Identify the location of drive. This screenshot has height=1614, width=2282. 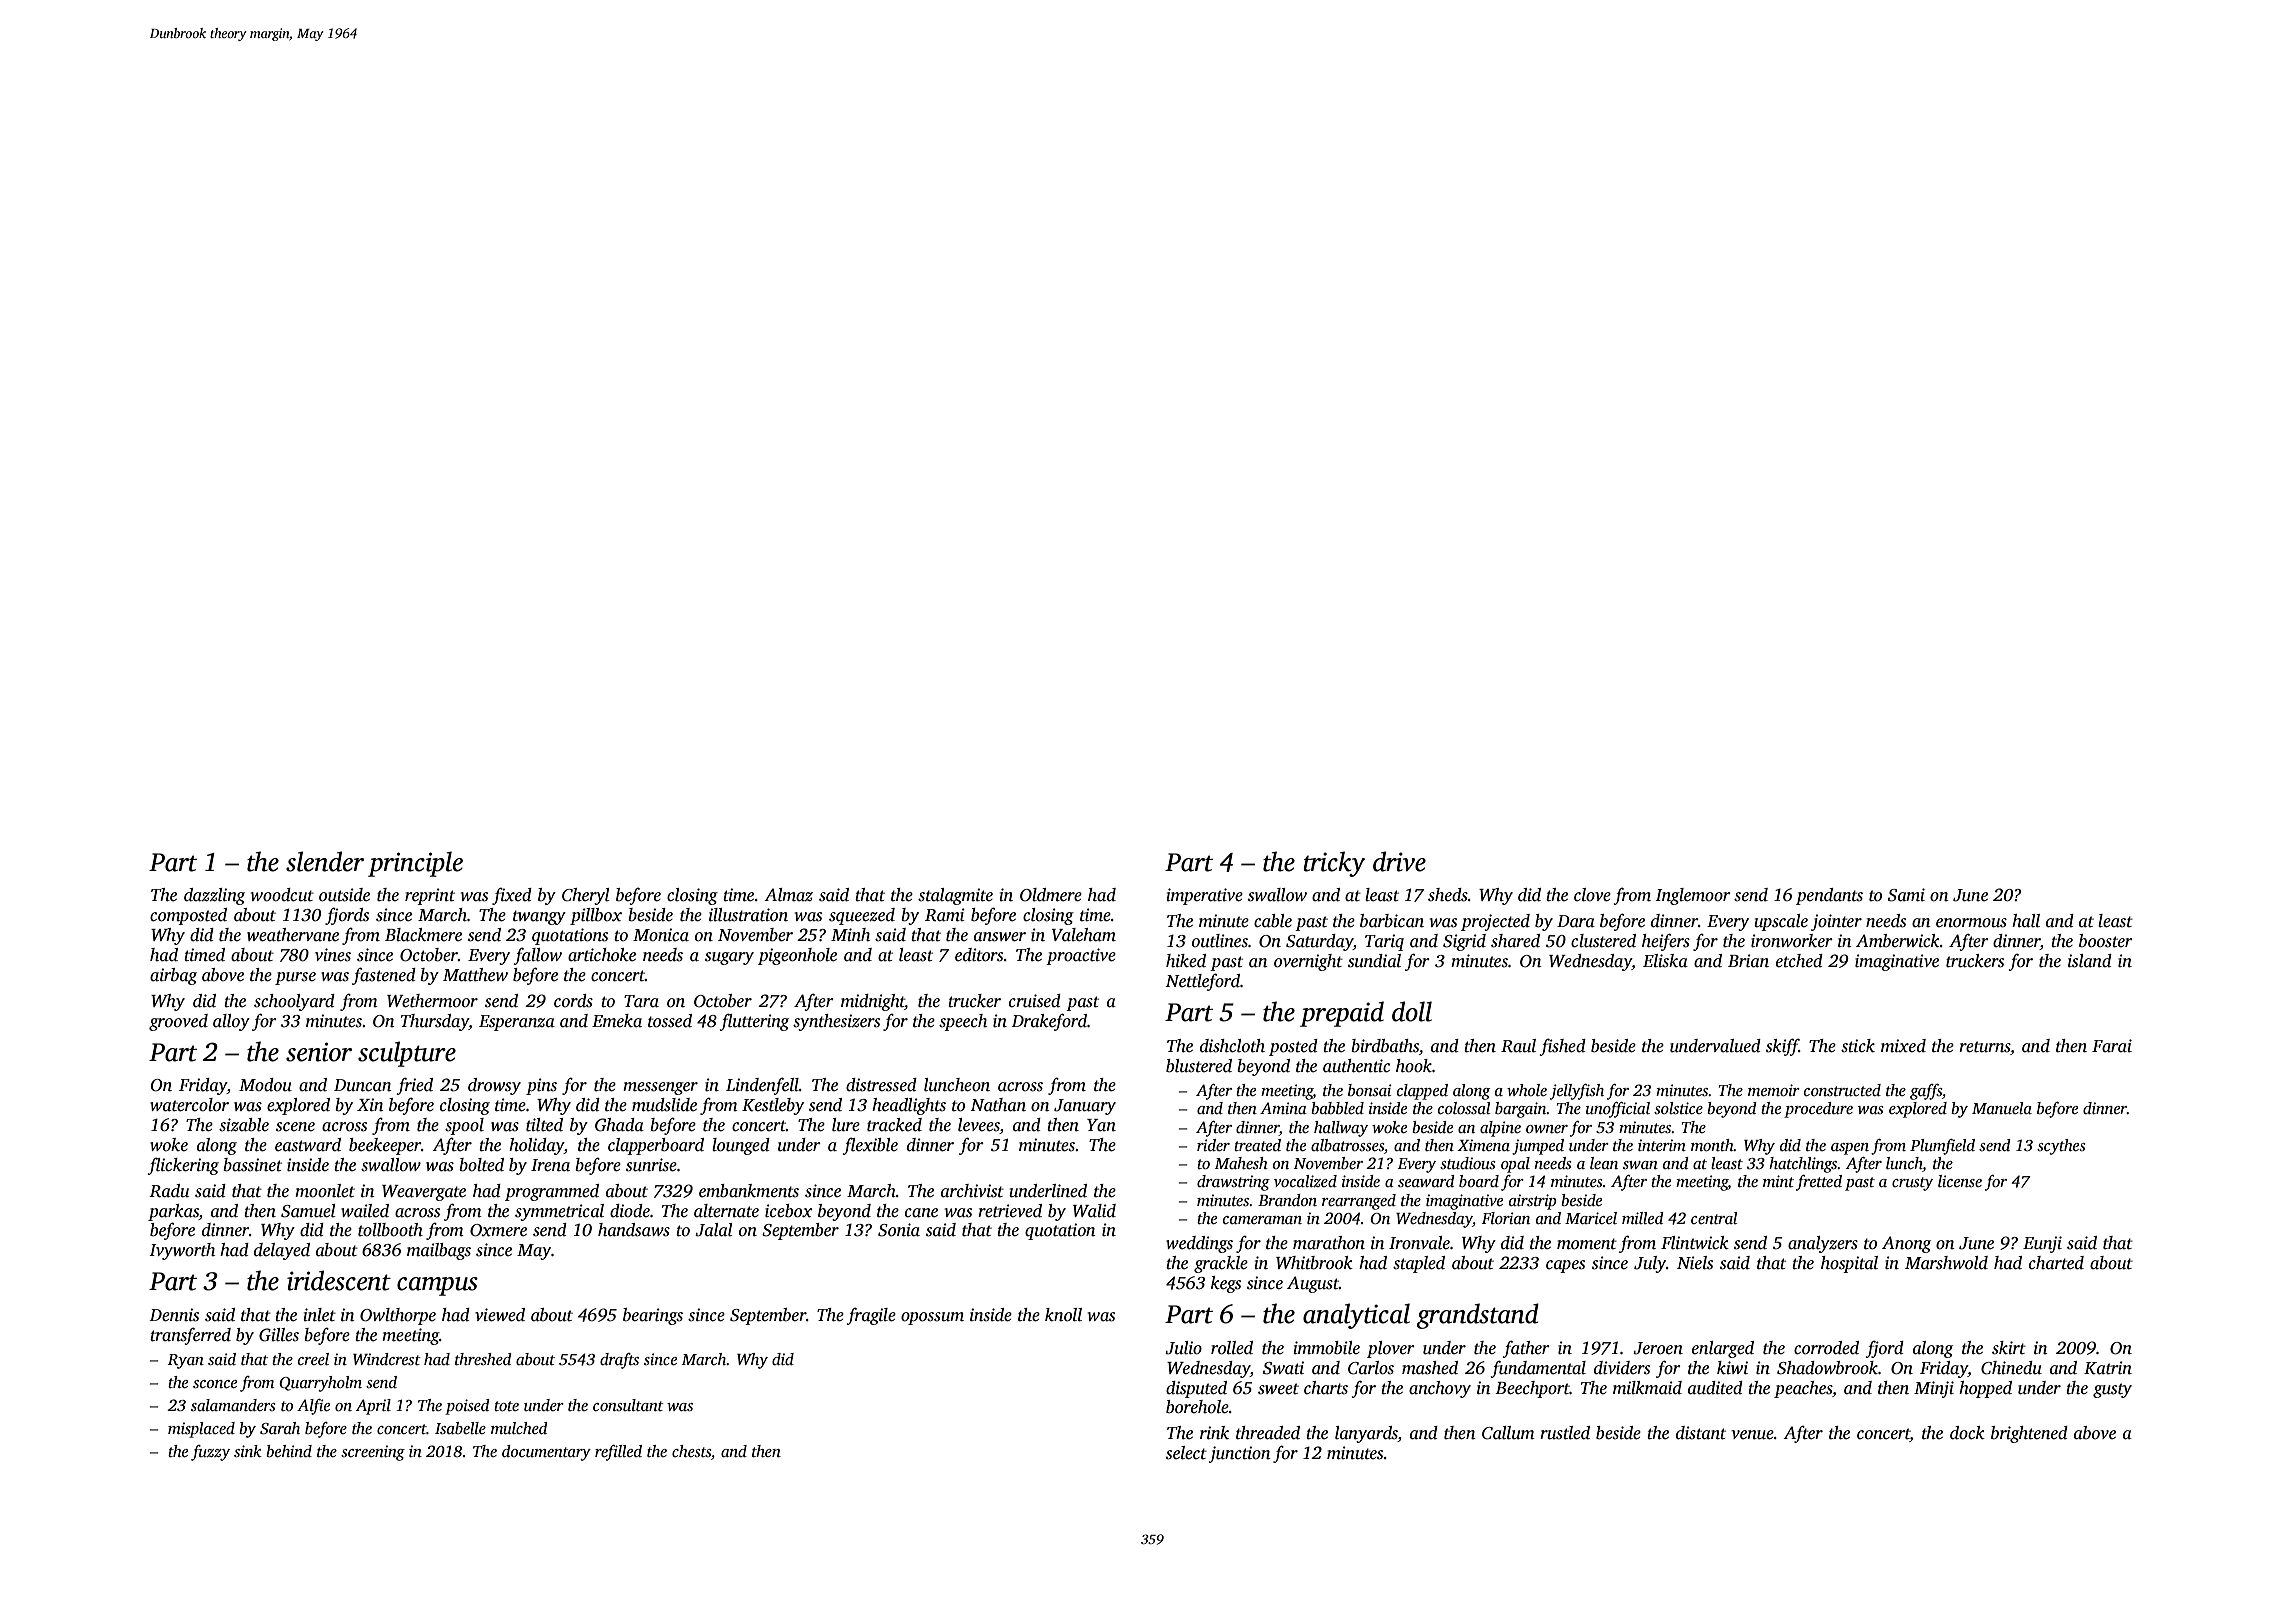
(1399, 861).
